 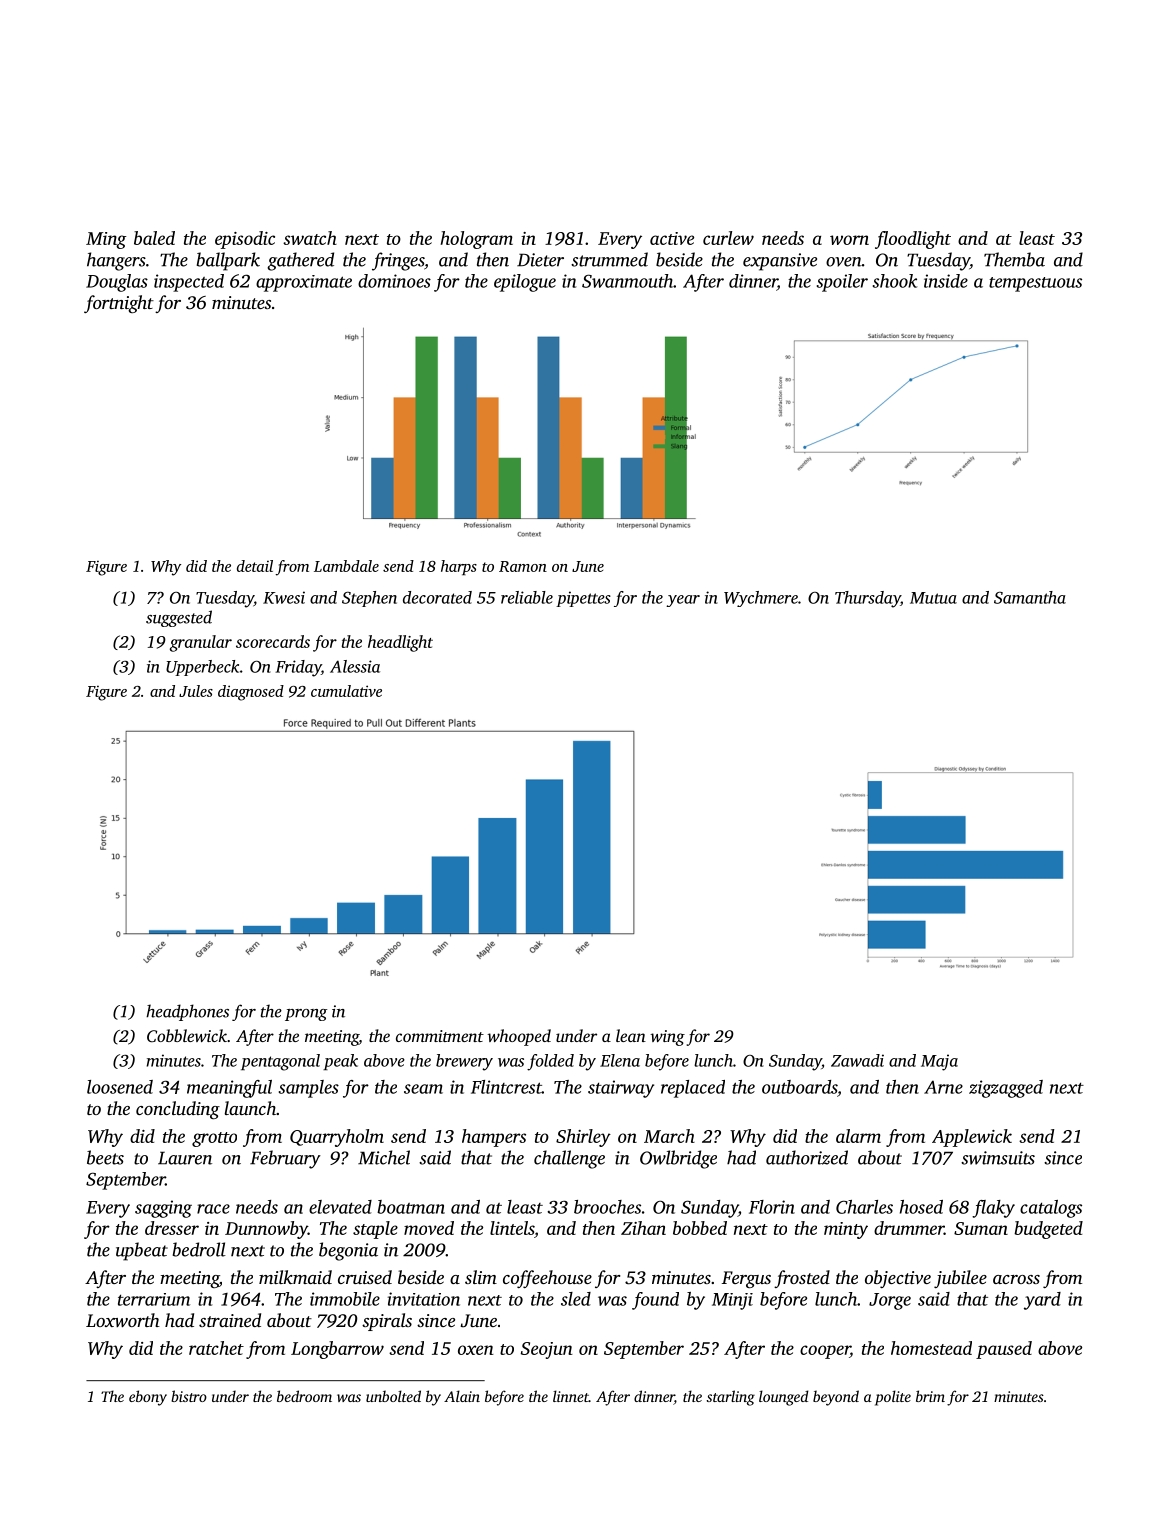 I want to click on Seojun, so click(x=547, y=1350).
